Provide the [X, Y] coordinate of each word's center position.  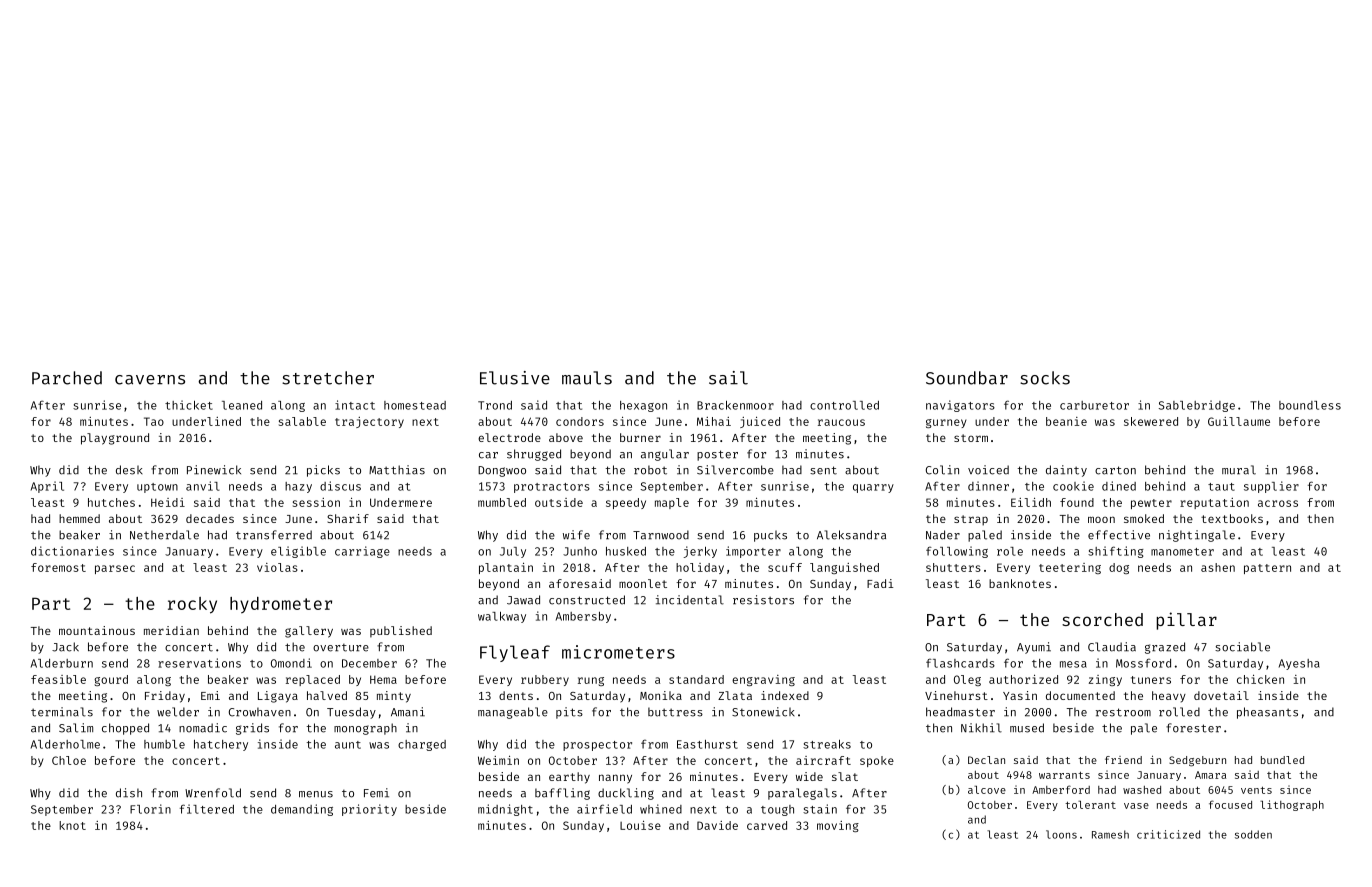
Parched [67, 378]
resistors [763, 600]
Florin [150, 809]
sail [728, 378]
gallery [309, 632]
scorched [1102, 619]
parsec [115, 569]
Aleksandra [851, 535]
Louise [640, 825]
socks [1045, 378]
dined [1119, 486]
